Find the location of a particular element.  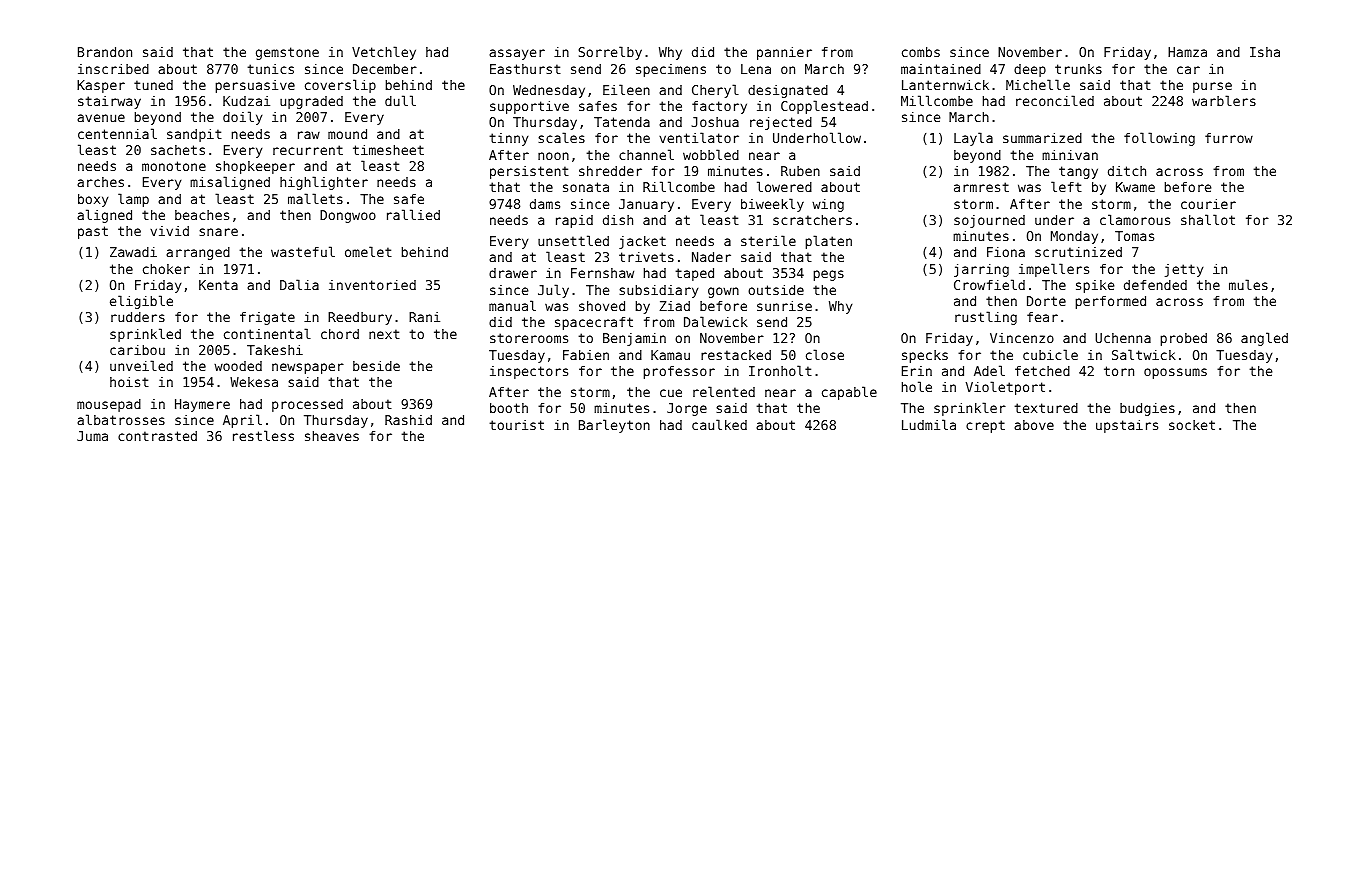

highlighter is located at coordinates (324, 183).
